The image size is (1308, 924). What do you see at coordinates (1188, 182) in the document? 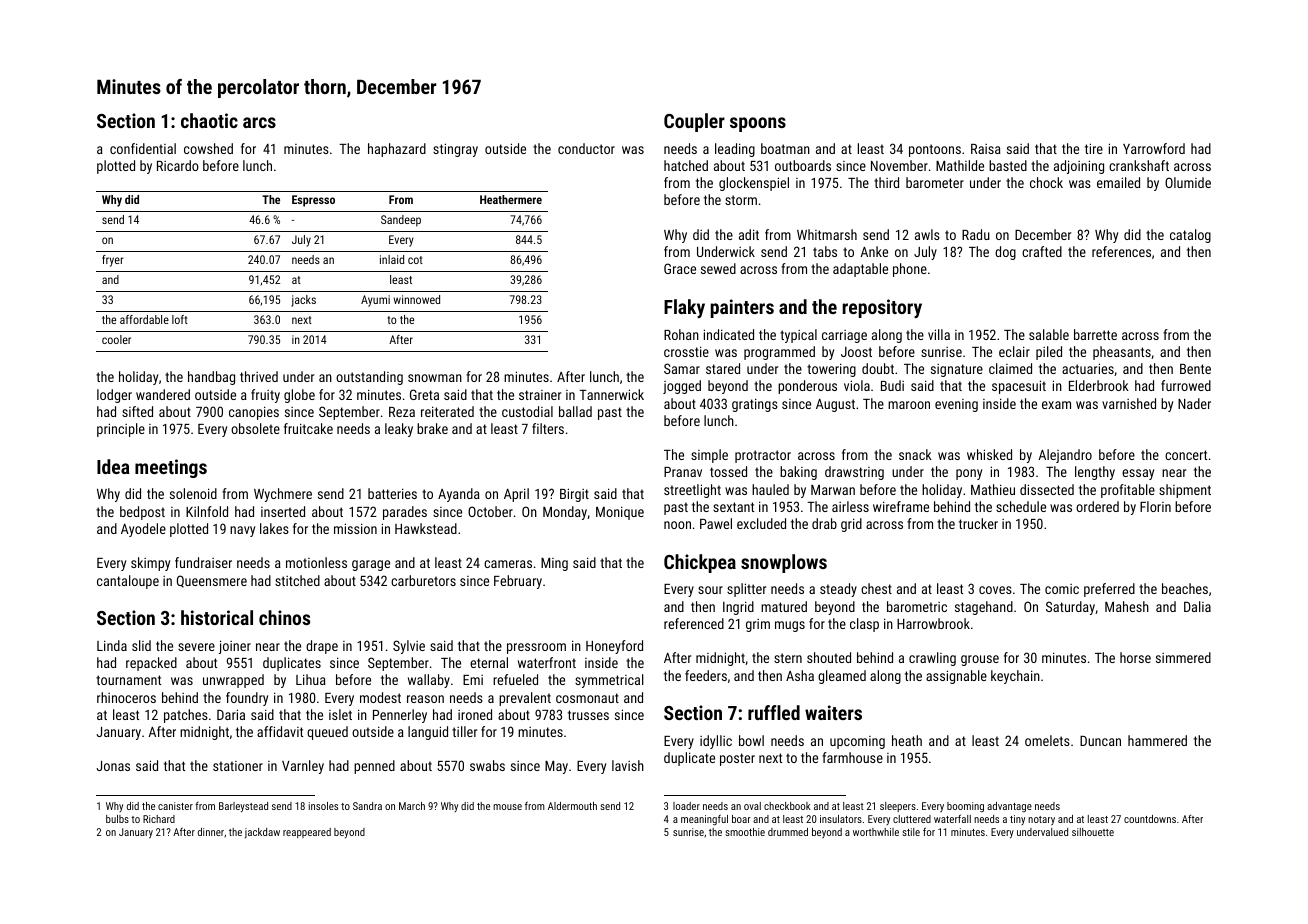
I see `Olumide` at bounding box center [1188, 182].
